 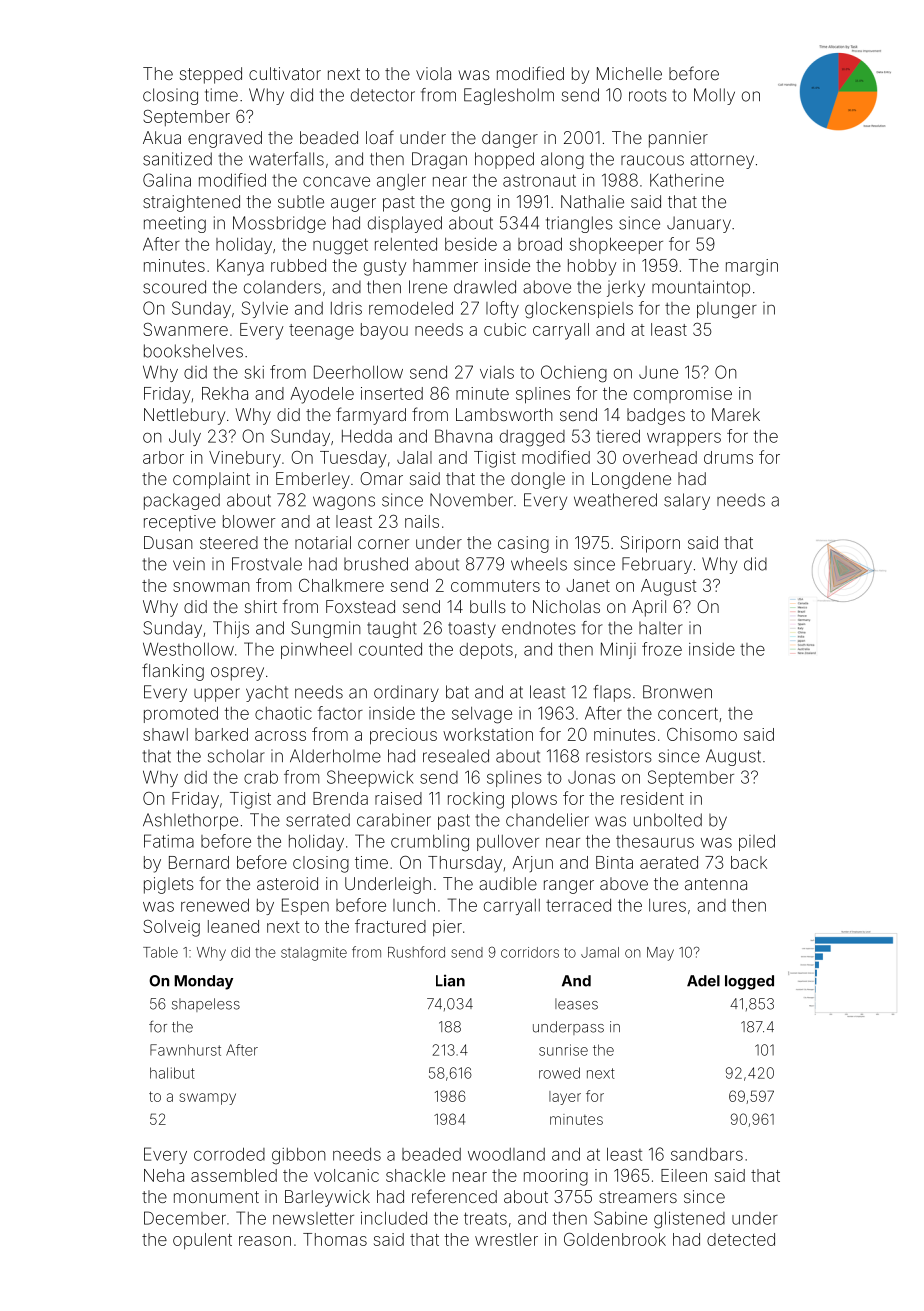 I want to click on workstation, so click(x=488, y=734).
